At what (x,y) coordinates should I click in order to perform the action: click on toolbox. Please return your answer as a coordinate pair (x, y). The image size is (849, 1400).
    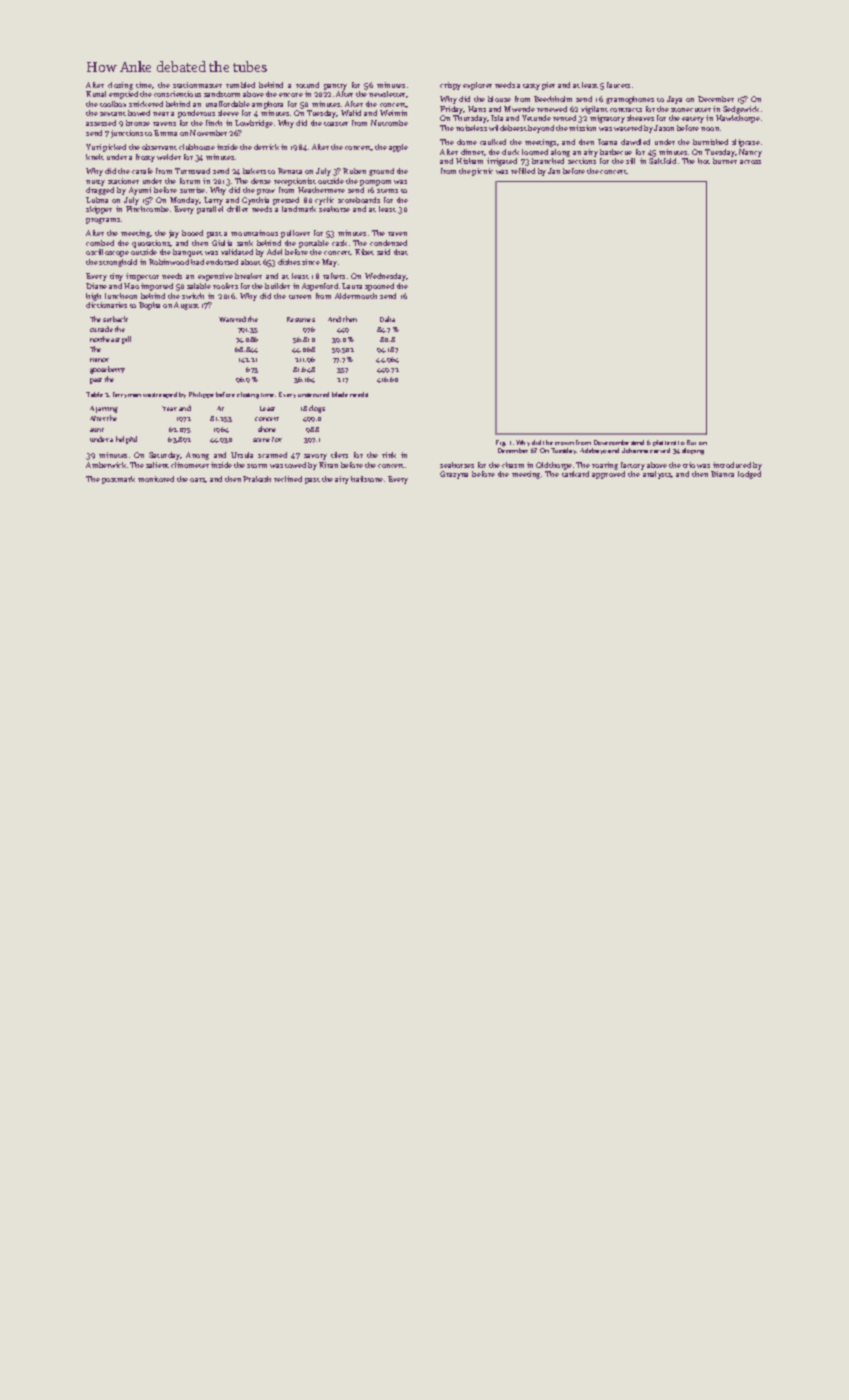
    Looking at the image, I should click on (113, 104).
